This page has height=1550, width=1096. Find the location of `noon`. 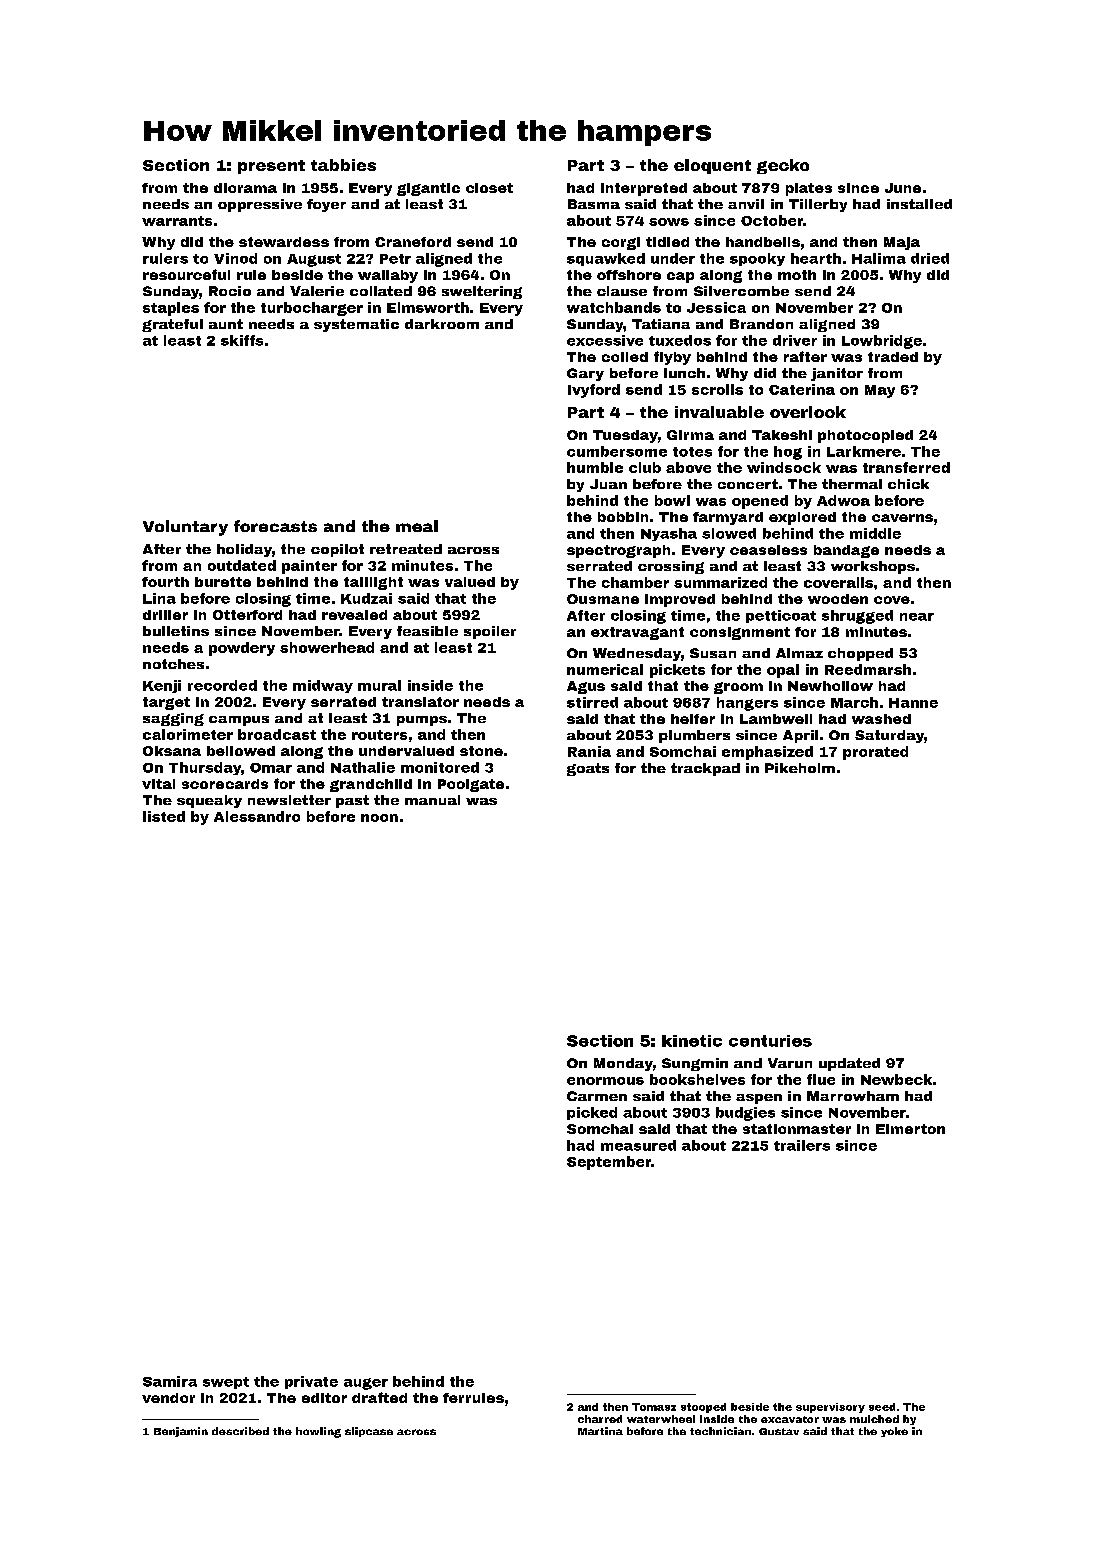

noon is located at coordinates (379, 818).
